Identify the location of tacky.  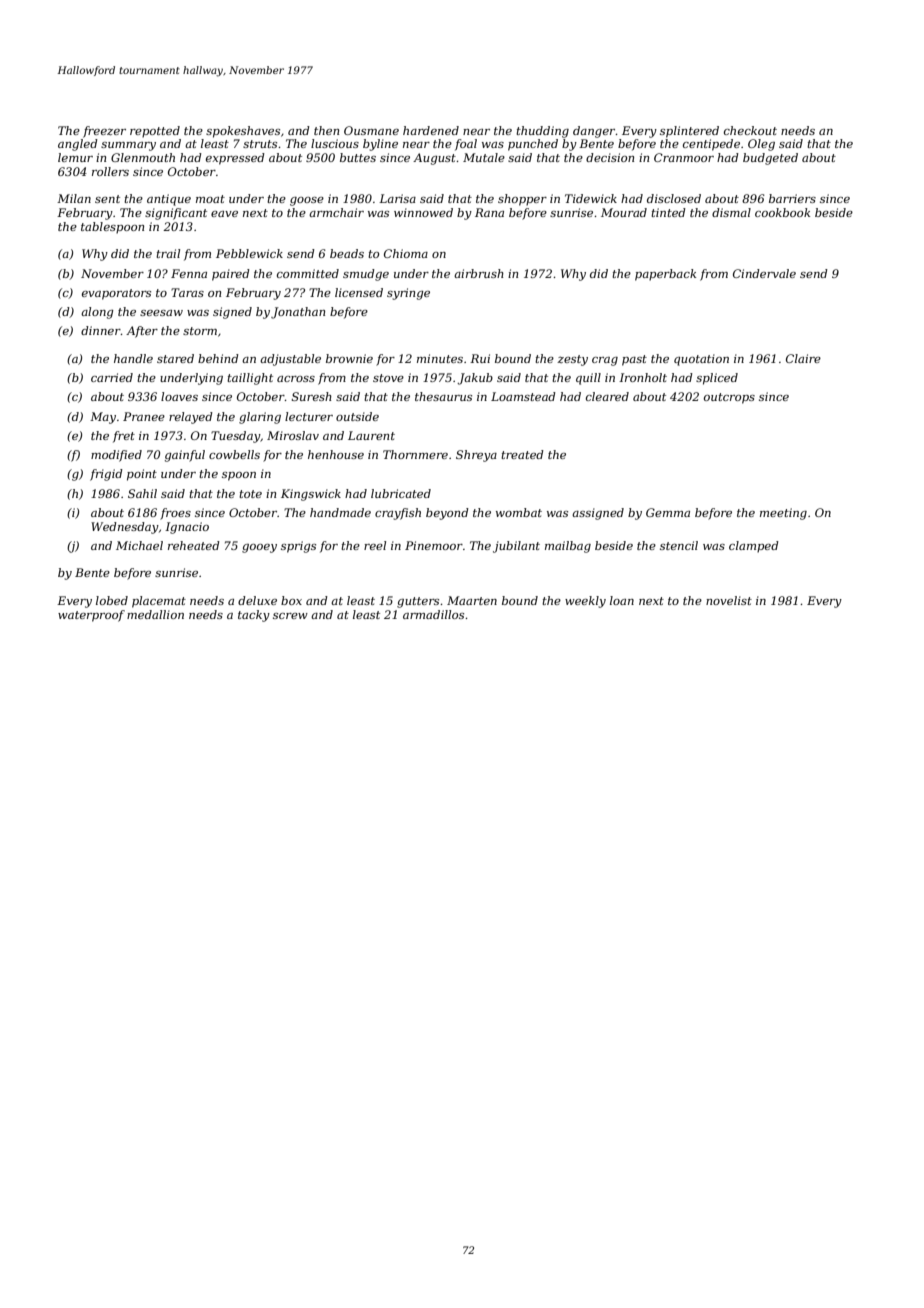
(254, 616).
